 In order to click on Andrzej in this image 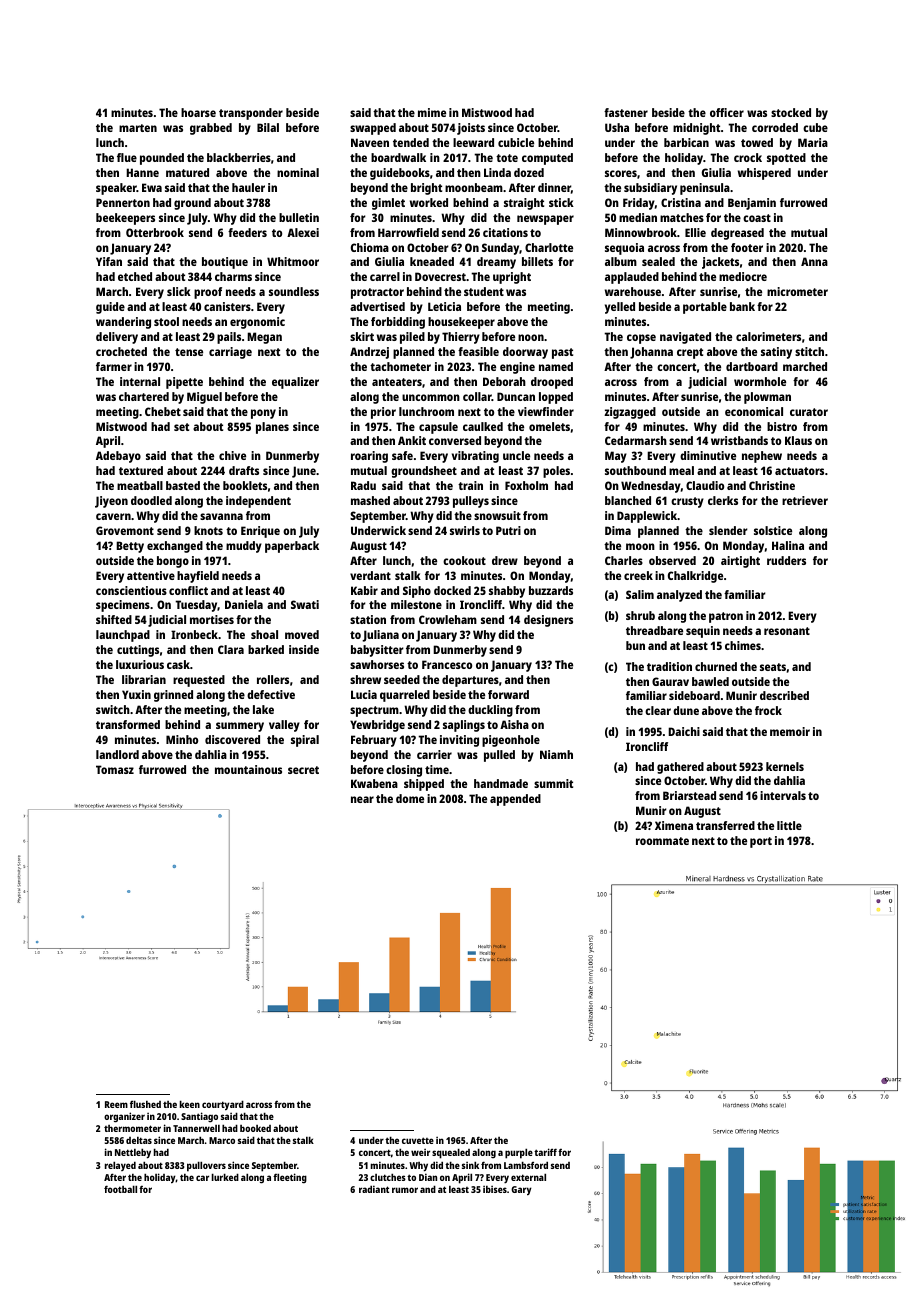, I will do `click(369, 353)`.
